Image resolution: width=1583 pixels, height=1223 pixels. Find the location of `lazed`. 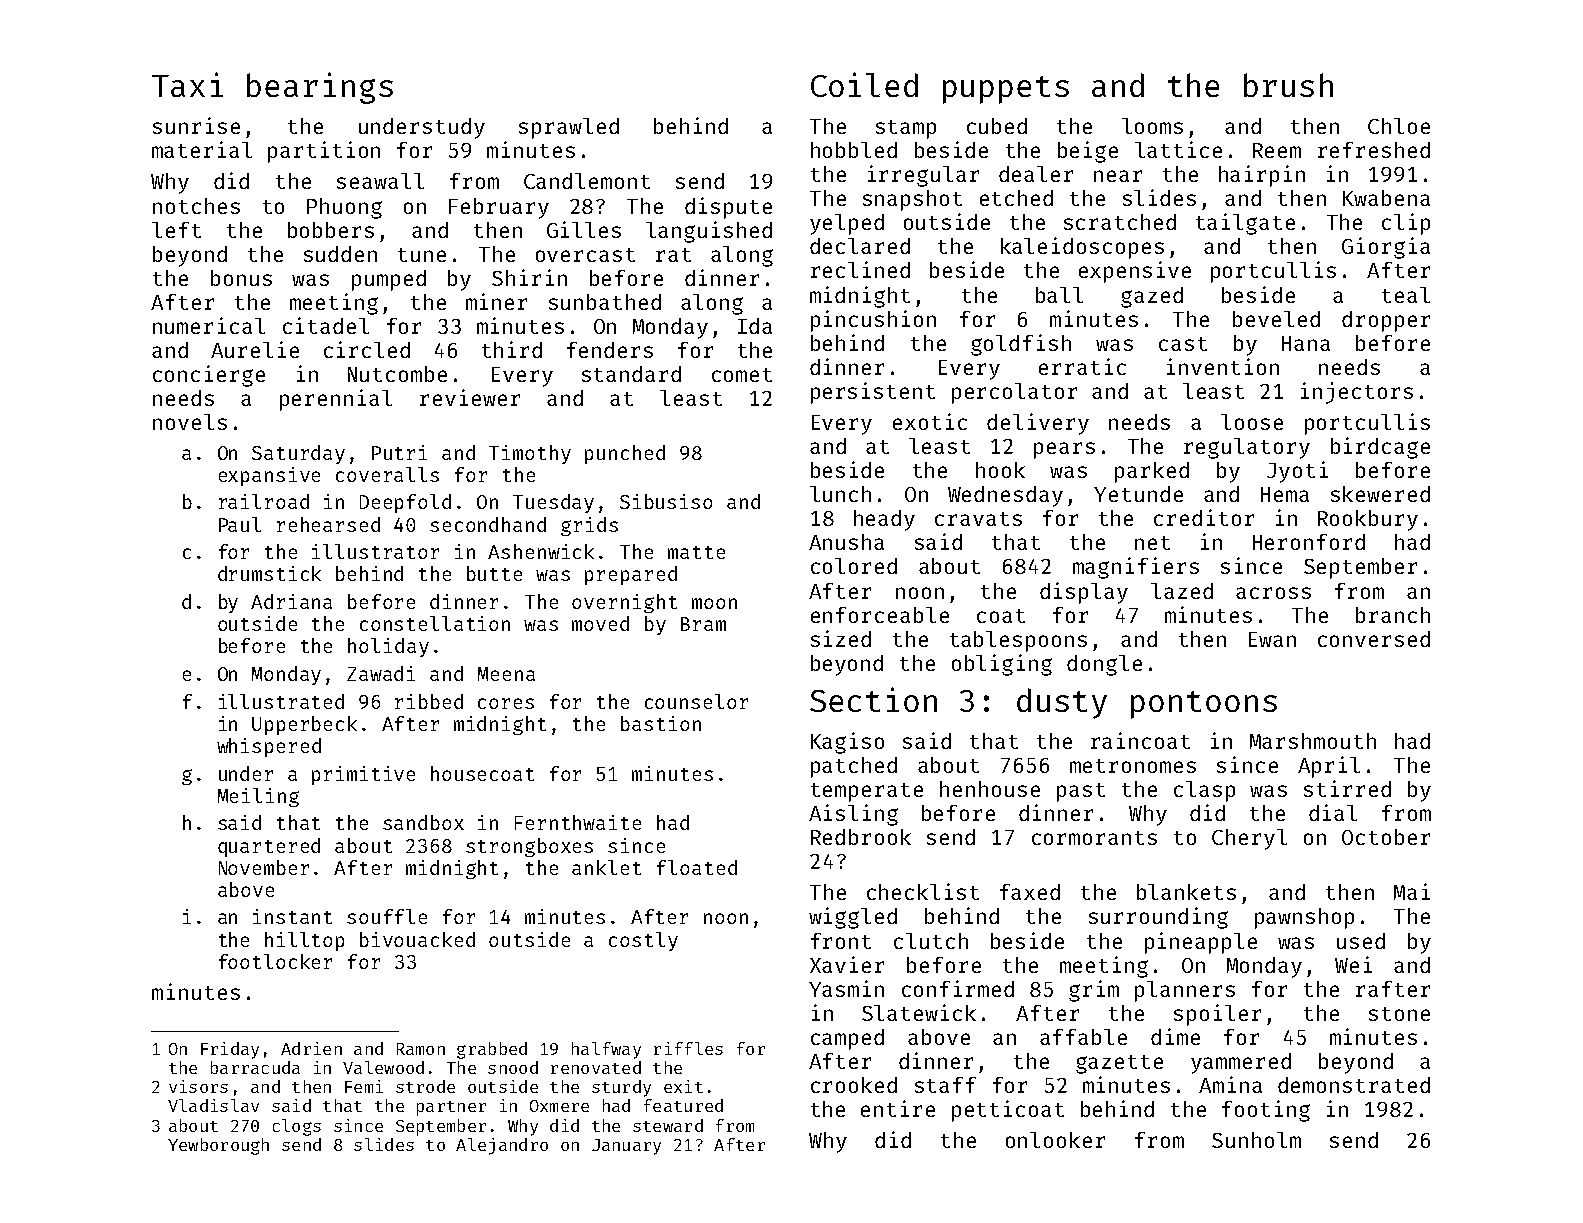

lazed is located at coordinates (1182, 591).
